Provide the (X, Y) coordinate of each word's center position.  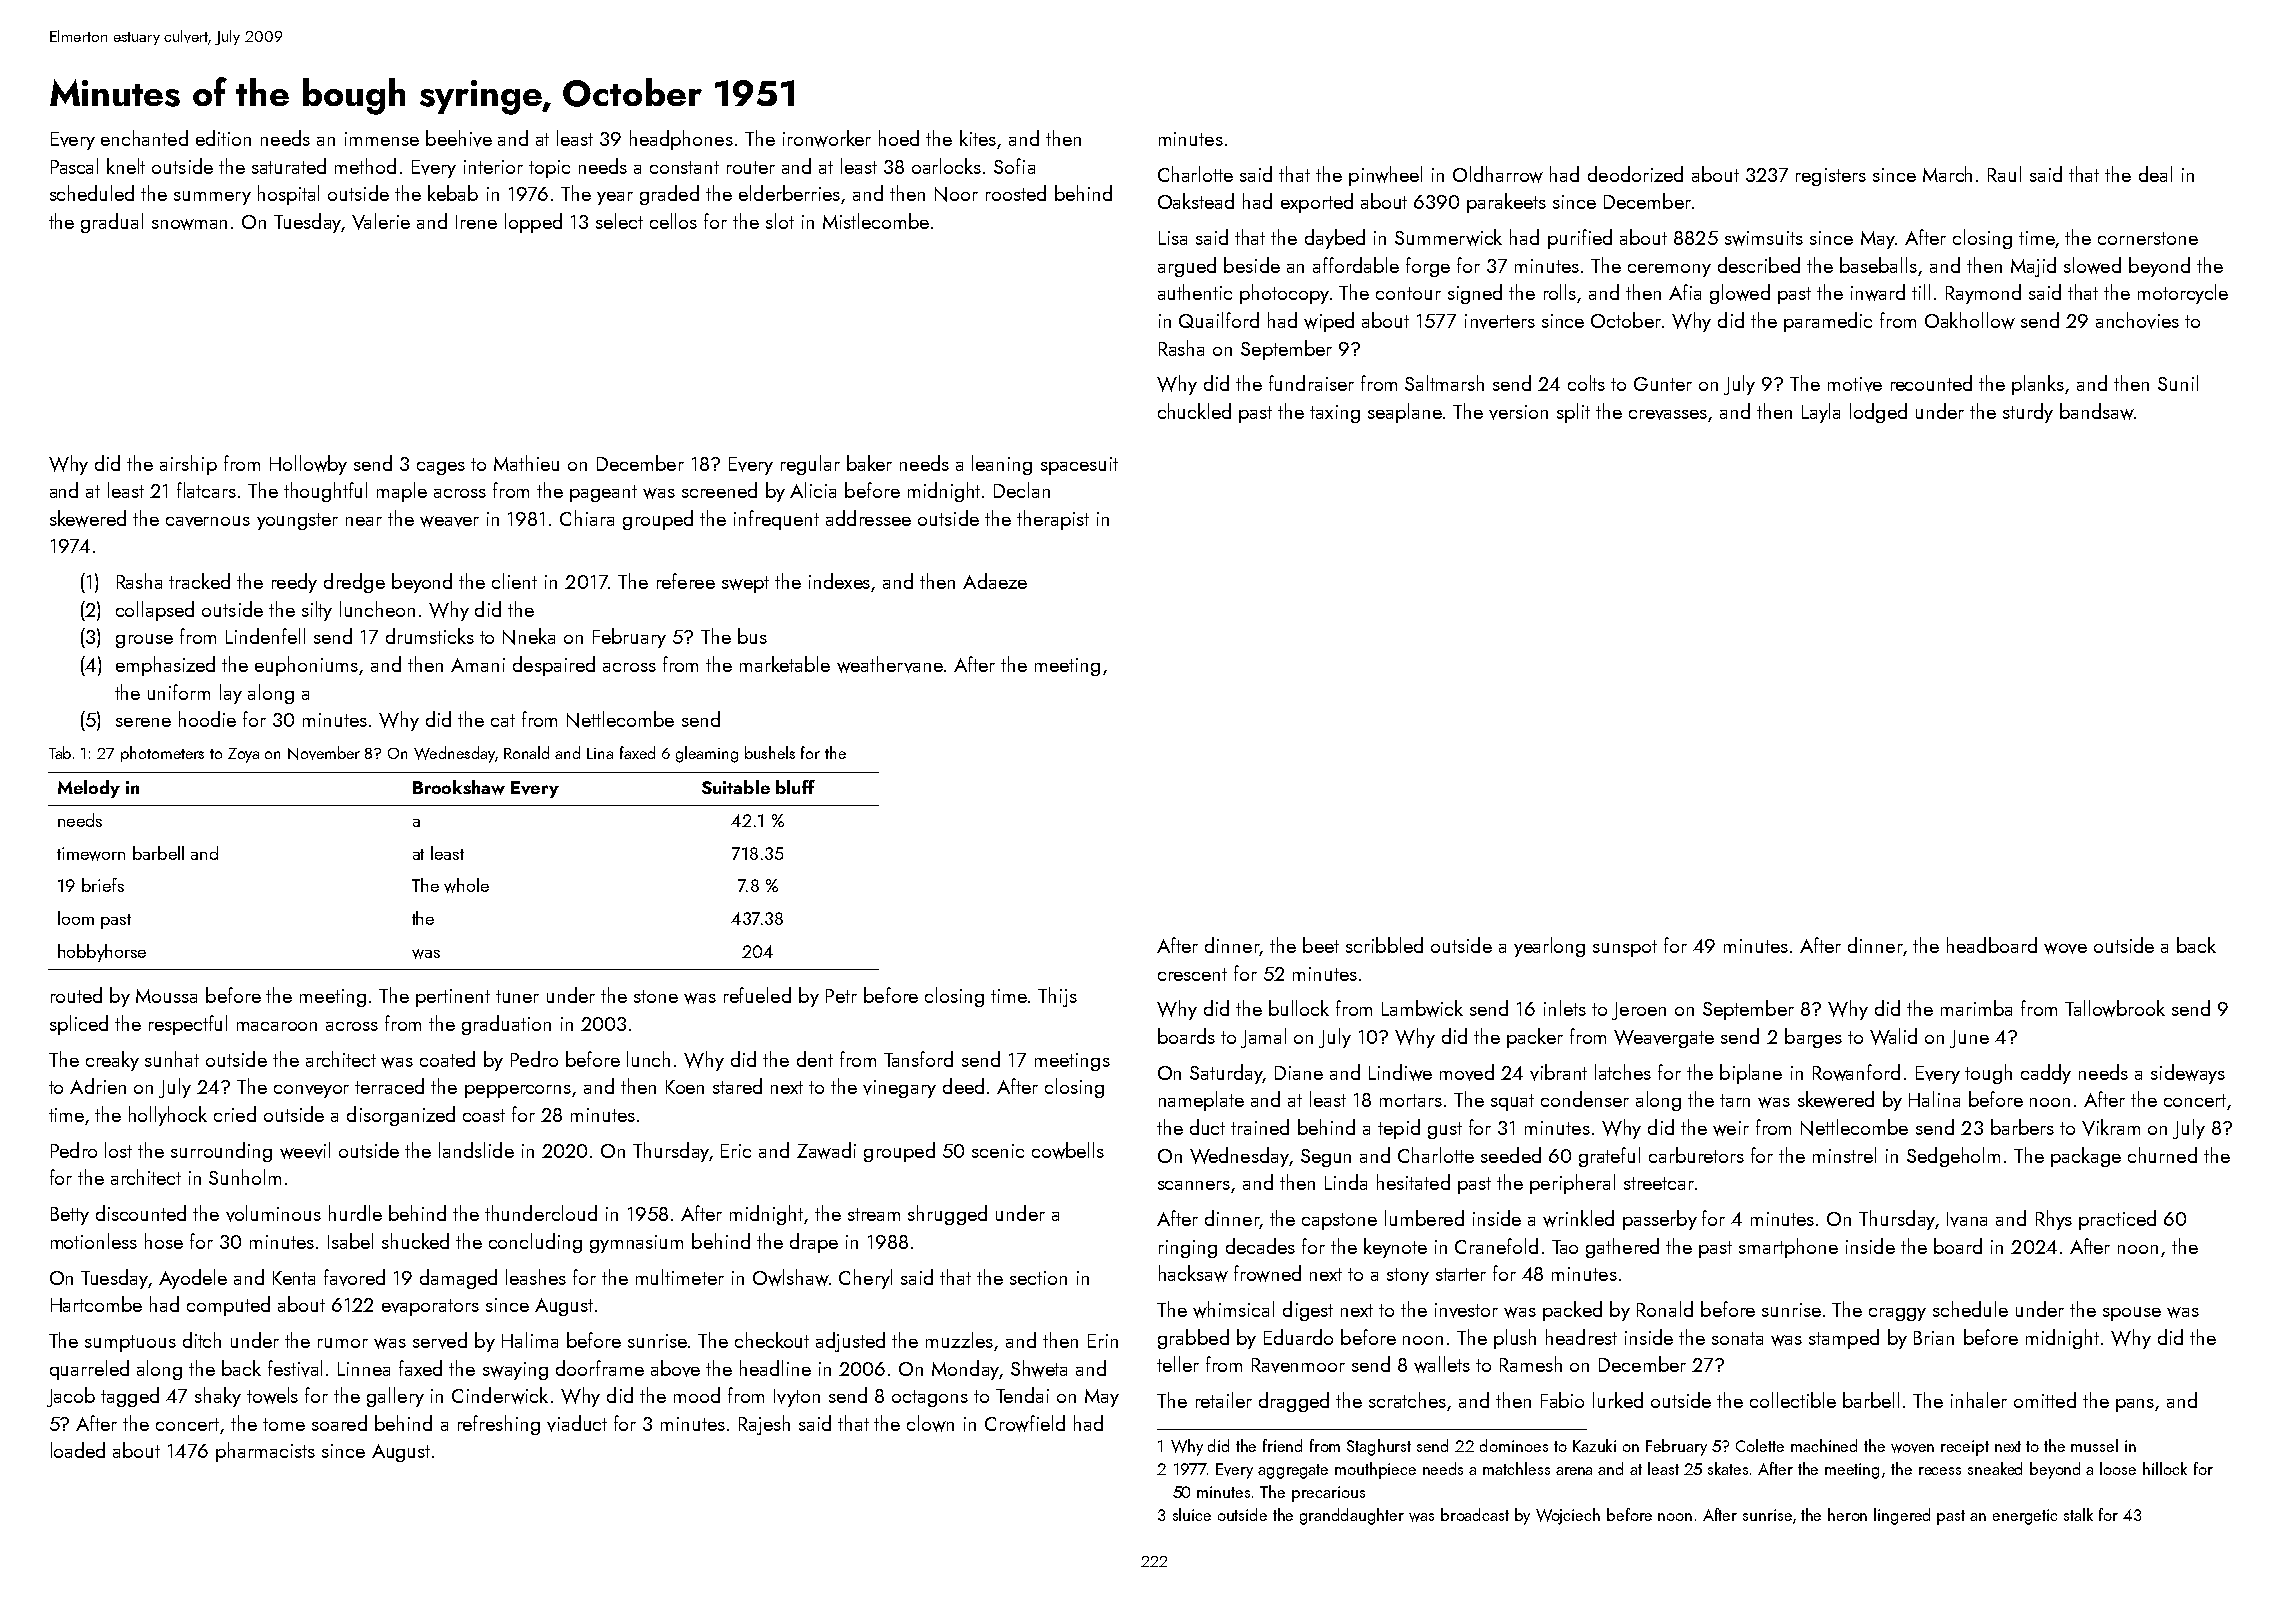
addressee (868, 518)
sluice (1192, 1514)
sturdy (2028, 413)
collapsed (155, 611)
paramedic (1828, 322)
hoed (899, 138)
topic (549, 169)
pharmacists (265, 1452)
